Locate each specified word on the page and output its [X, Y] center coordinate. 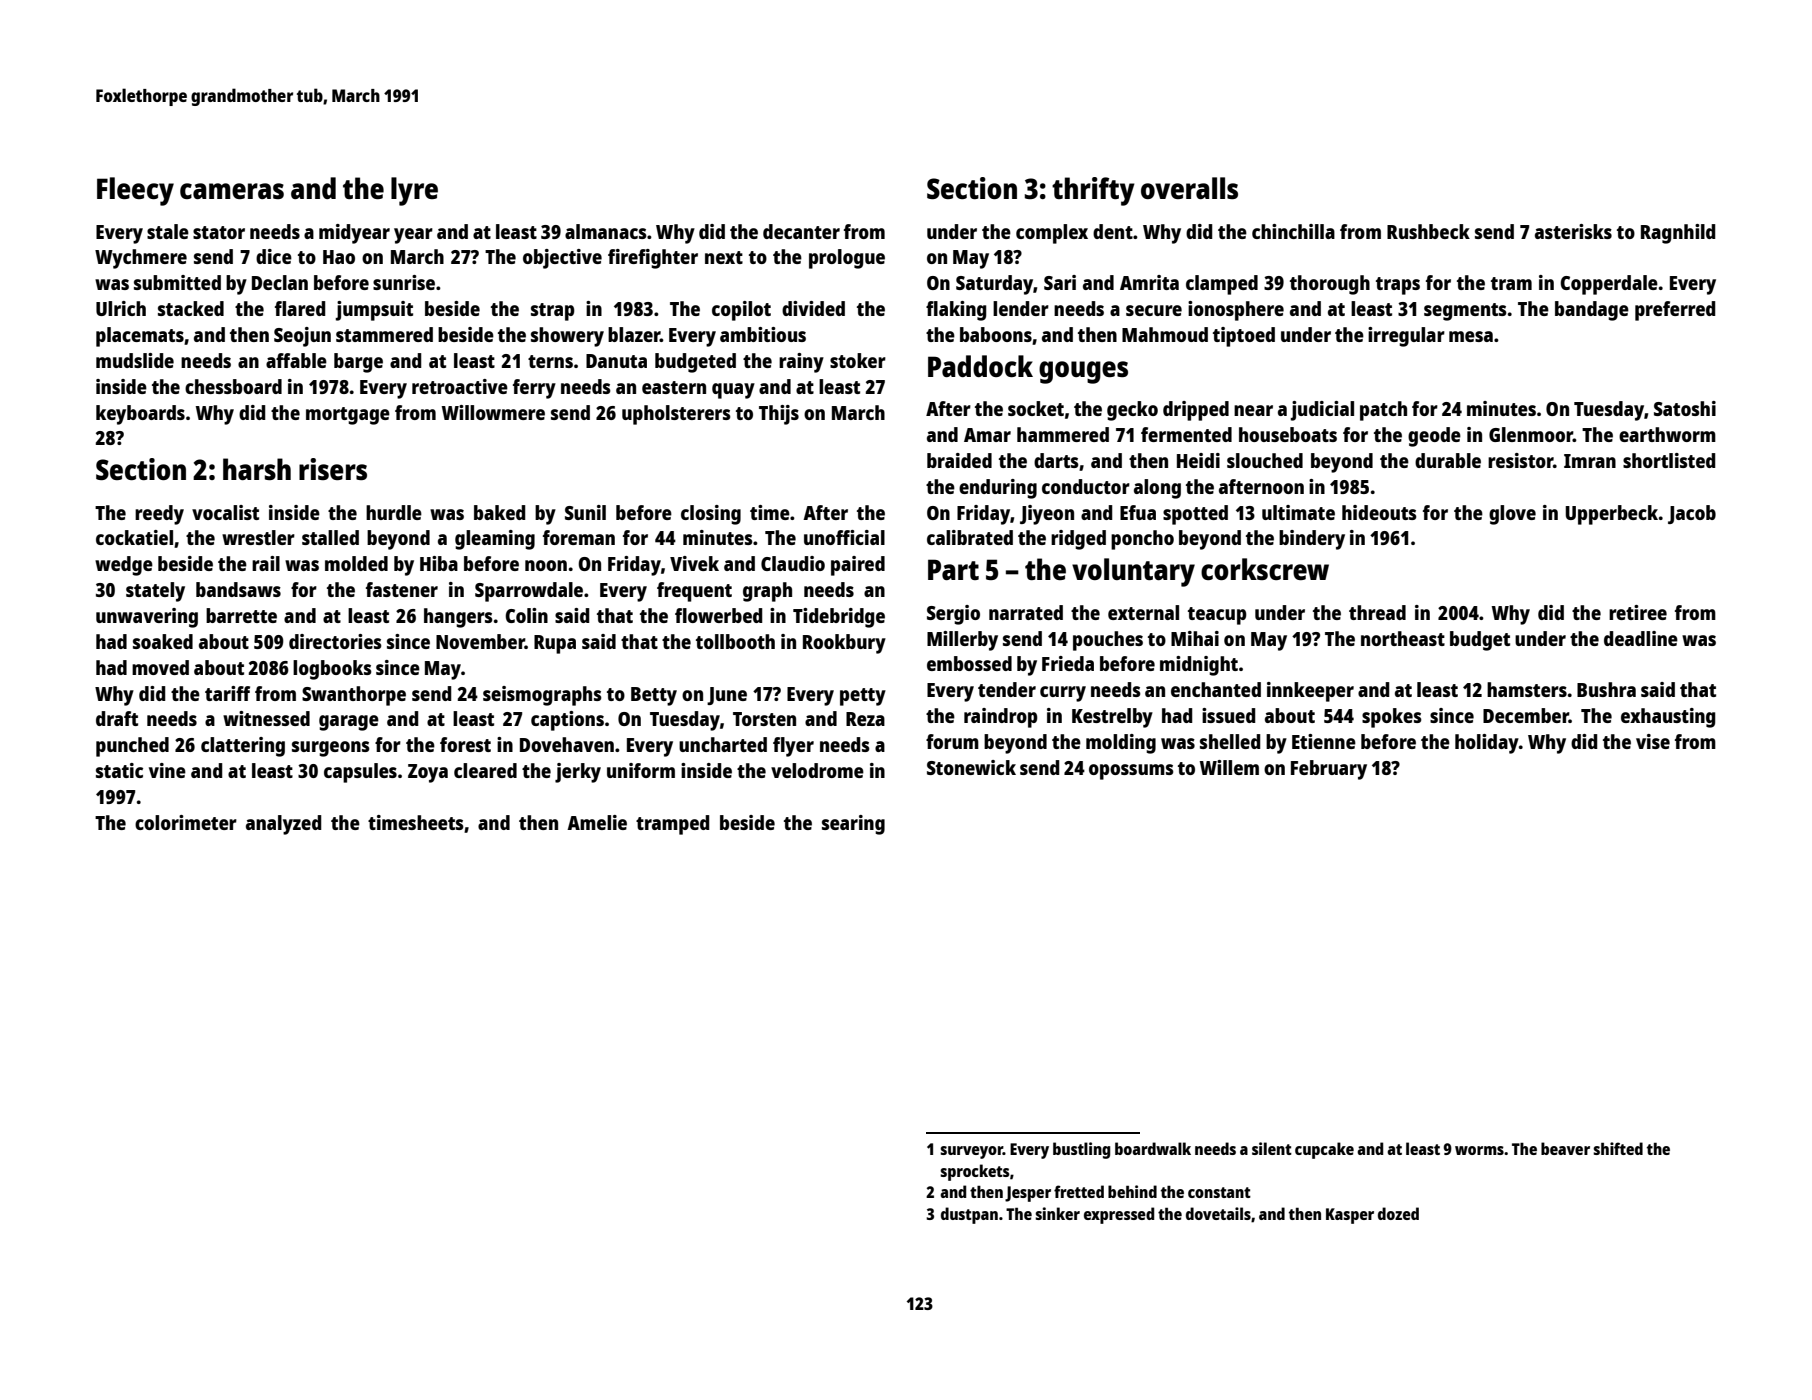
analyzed [283, 825]
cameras [232, 191]
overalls [1189, 188]
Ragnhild [1678, 234]
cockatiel [134, 537]
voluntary [1133, 572]
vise [1653, 741]
